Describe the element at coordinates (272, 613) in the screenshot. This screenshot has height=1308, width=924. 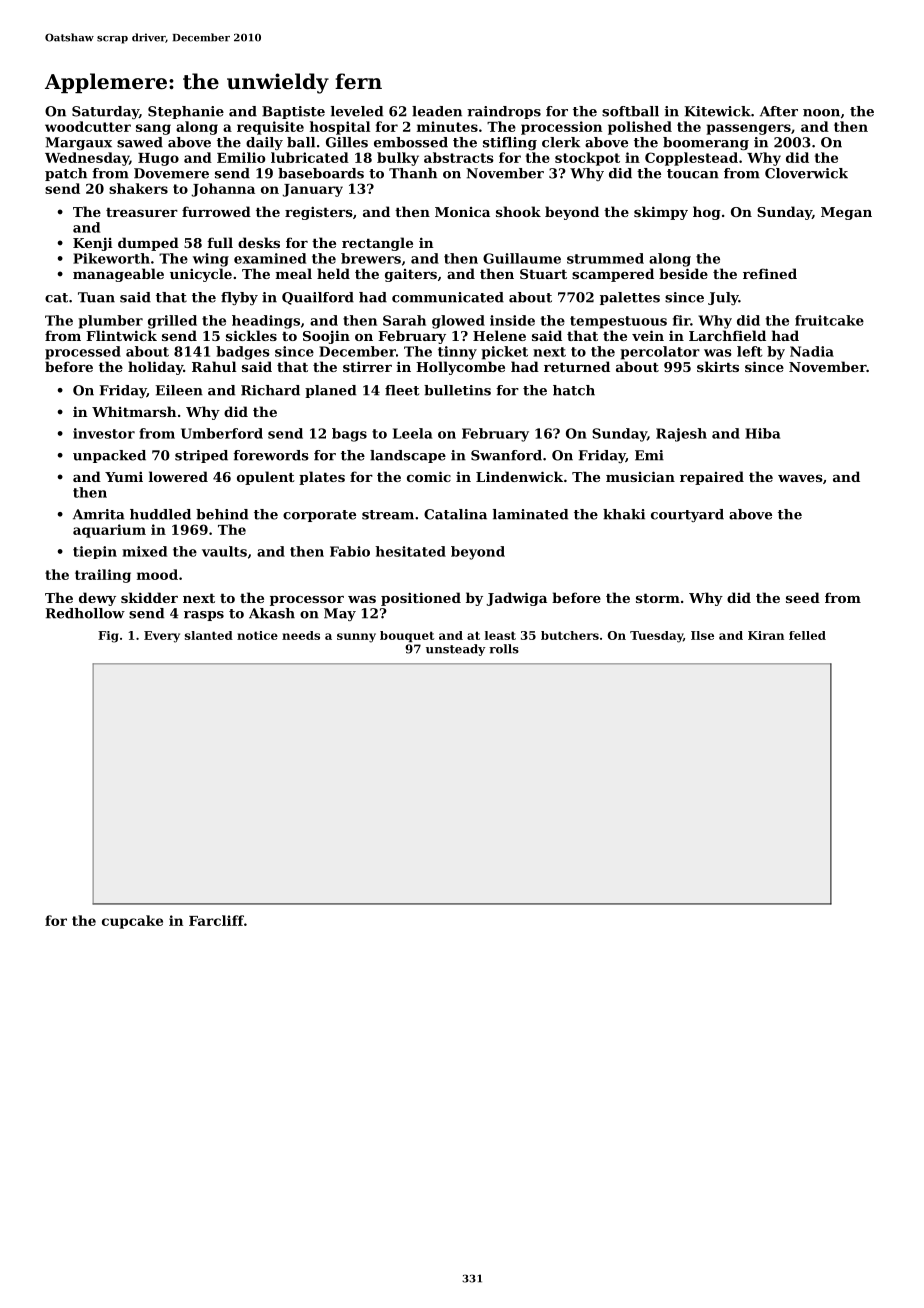
I see `Akash` at that location.
